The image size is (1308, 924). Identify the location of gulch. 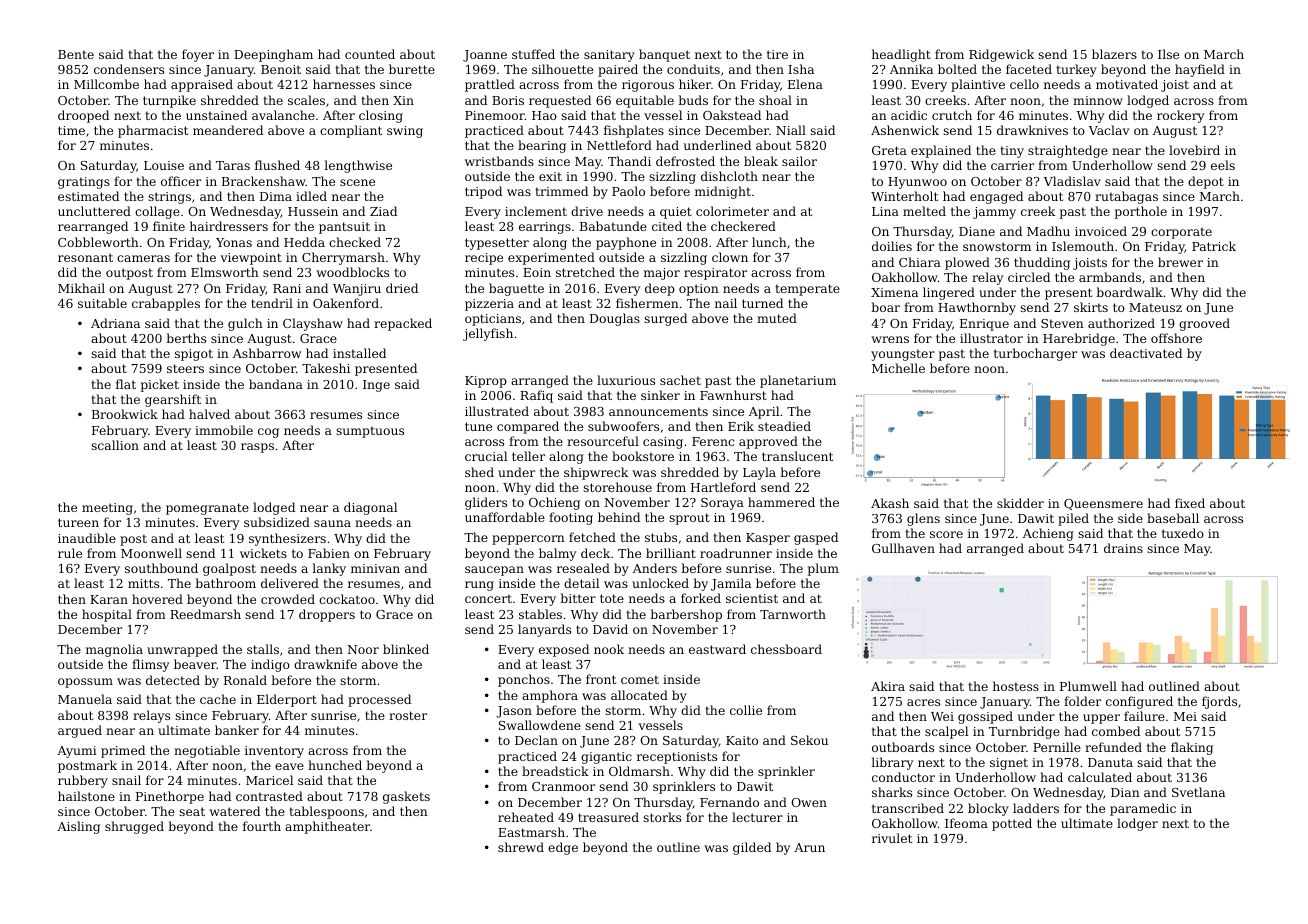
(245, 324).
